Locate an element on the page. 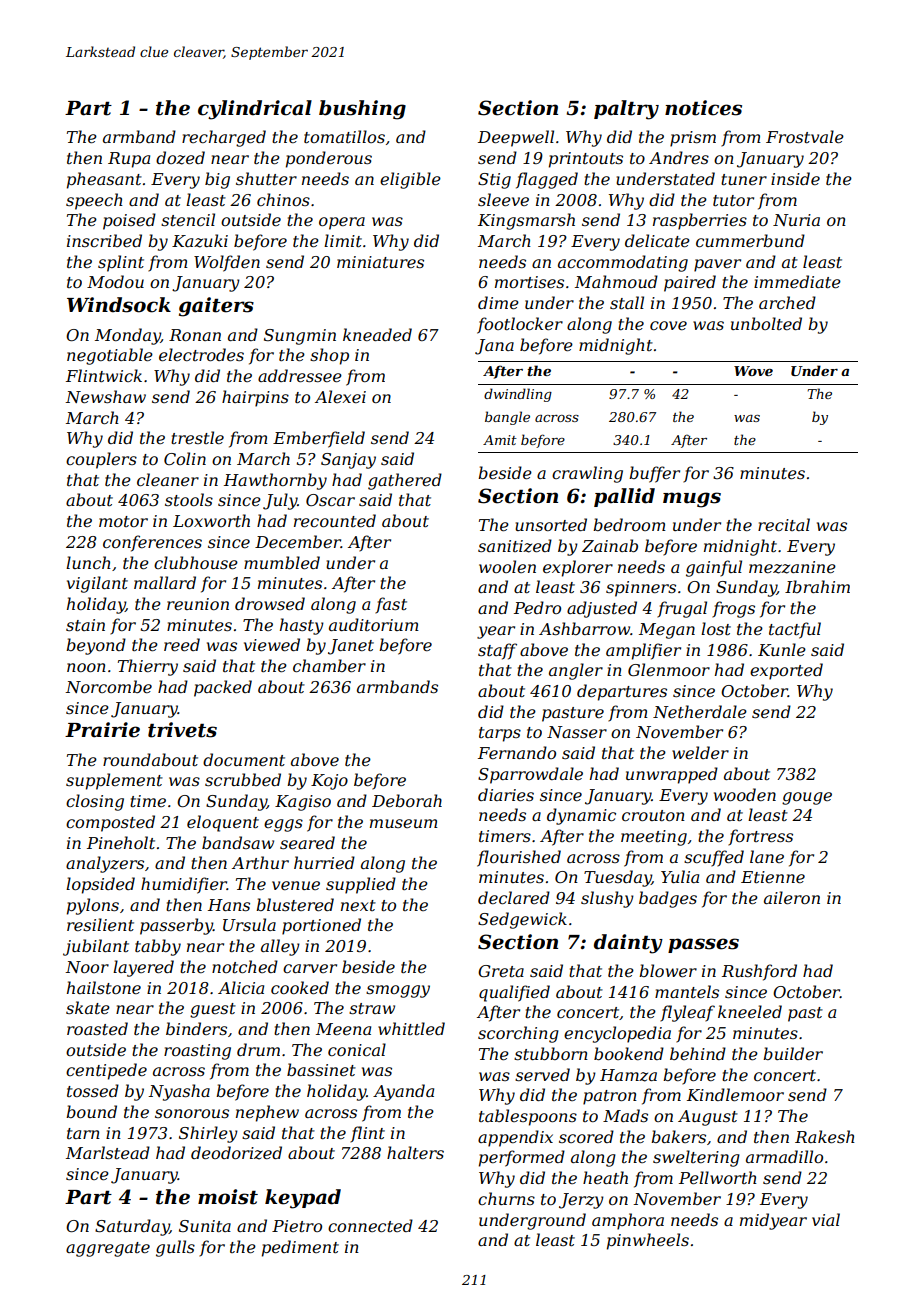  Deepwell is located at coordinates (516, 138).
